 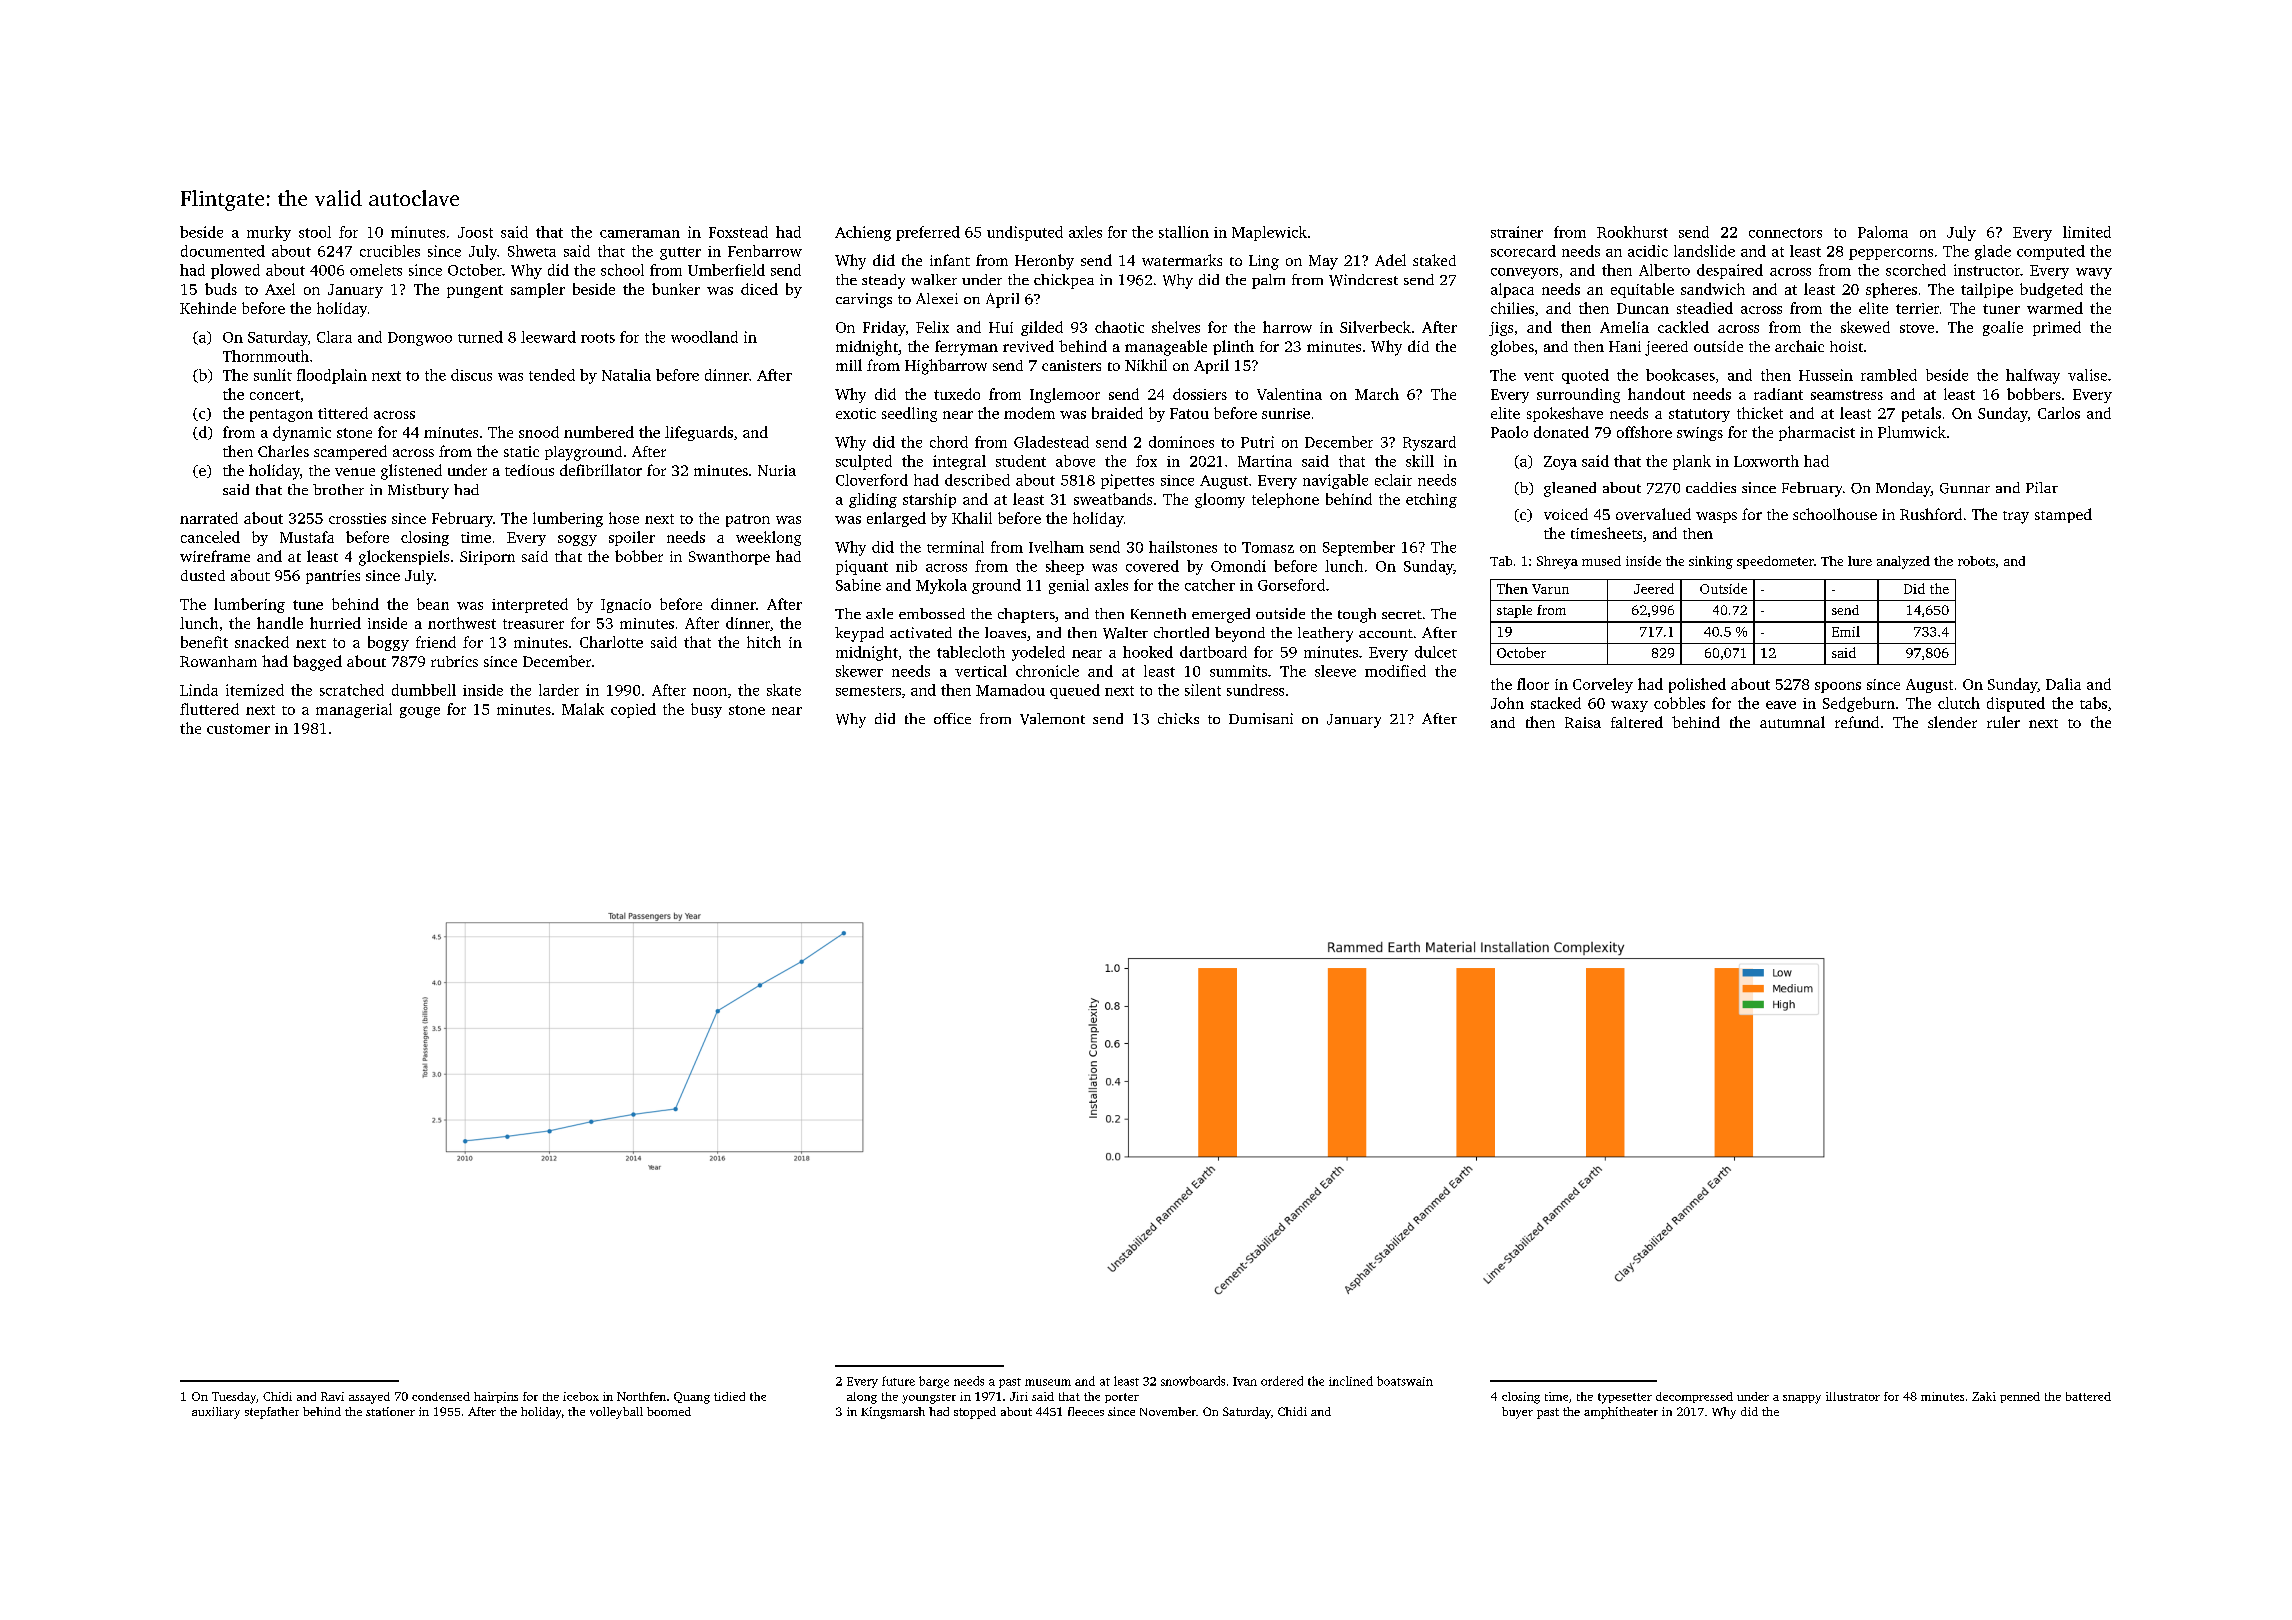 What do you see at coordinates (1846, 631) in the document?
I see `Emil` at bounding box center [1846, 631].
